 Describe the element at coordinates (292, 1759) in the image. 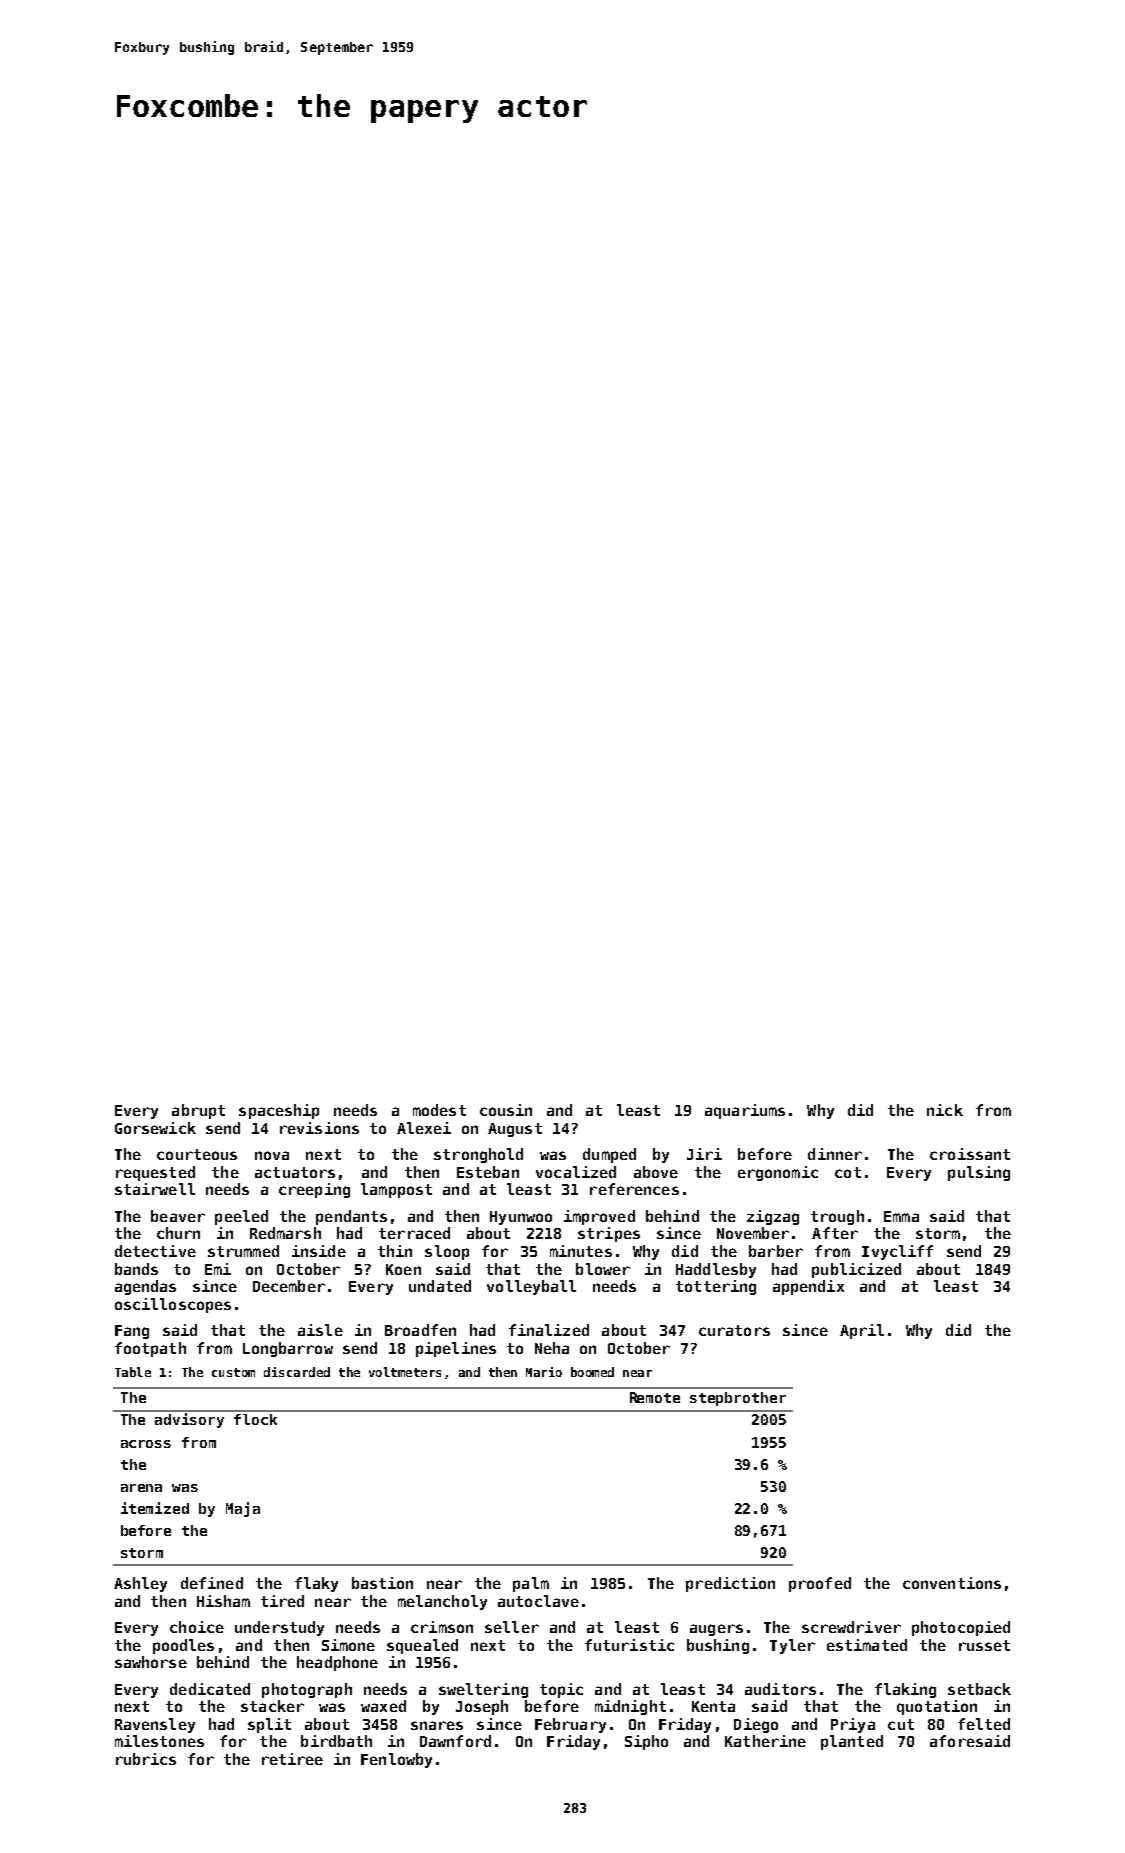

I see `retiree` at that location.
